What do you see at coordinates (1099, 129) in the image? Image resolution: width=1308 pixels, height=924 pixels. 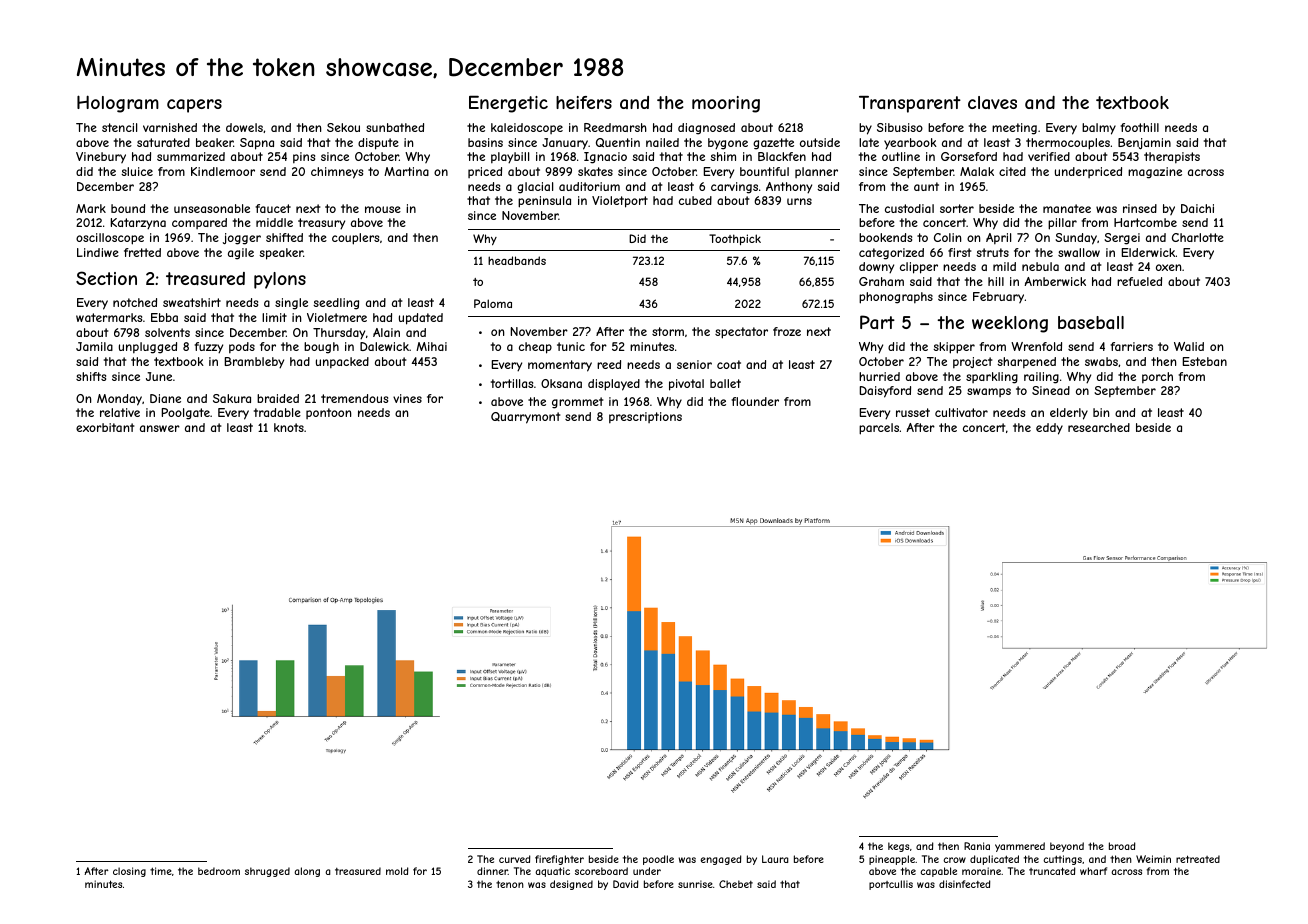 I see `balmy` at bounding box center [1099, 129].
